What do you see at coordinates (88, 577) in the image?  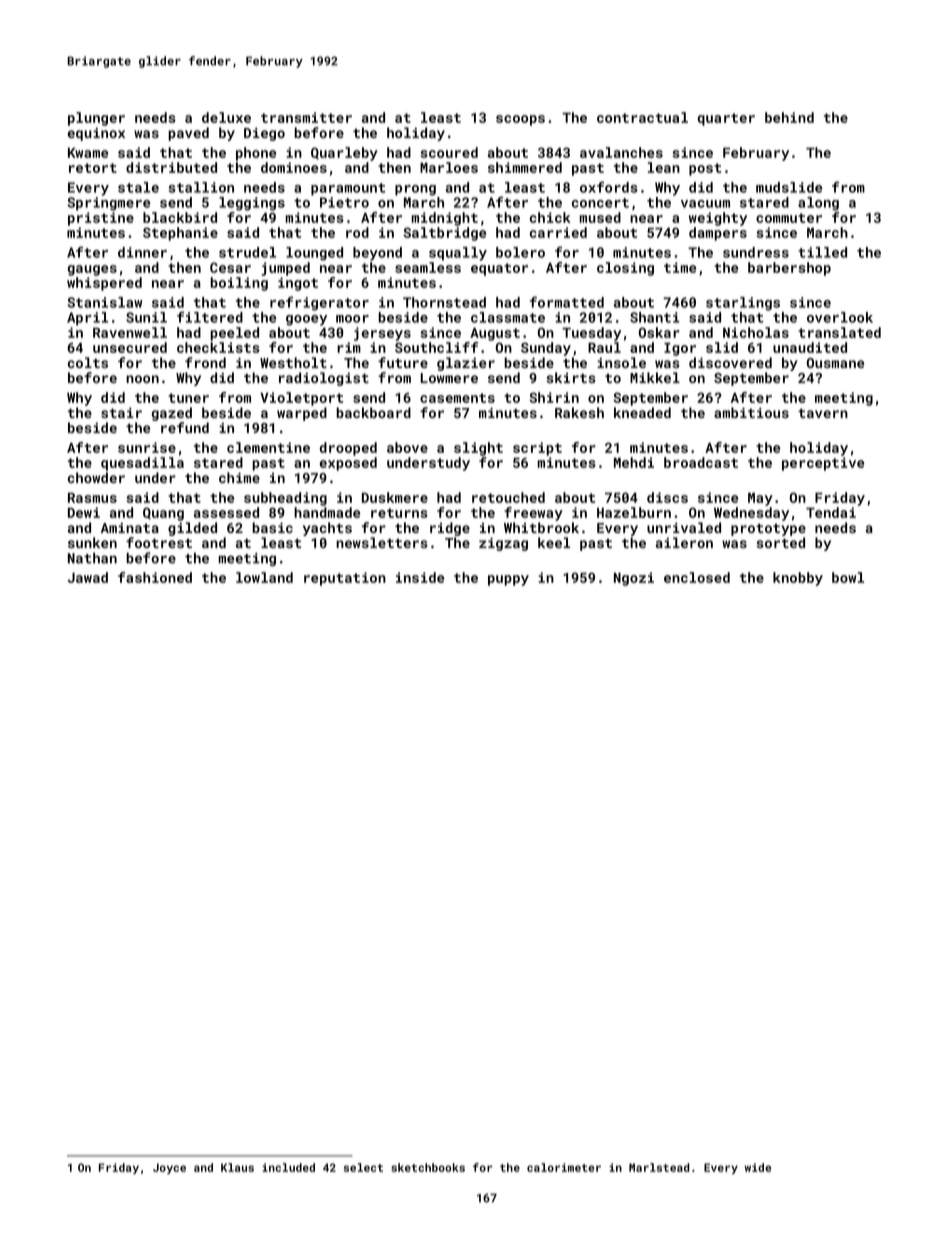 I see `Jawad` at bounding box center [88, 577].
